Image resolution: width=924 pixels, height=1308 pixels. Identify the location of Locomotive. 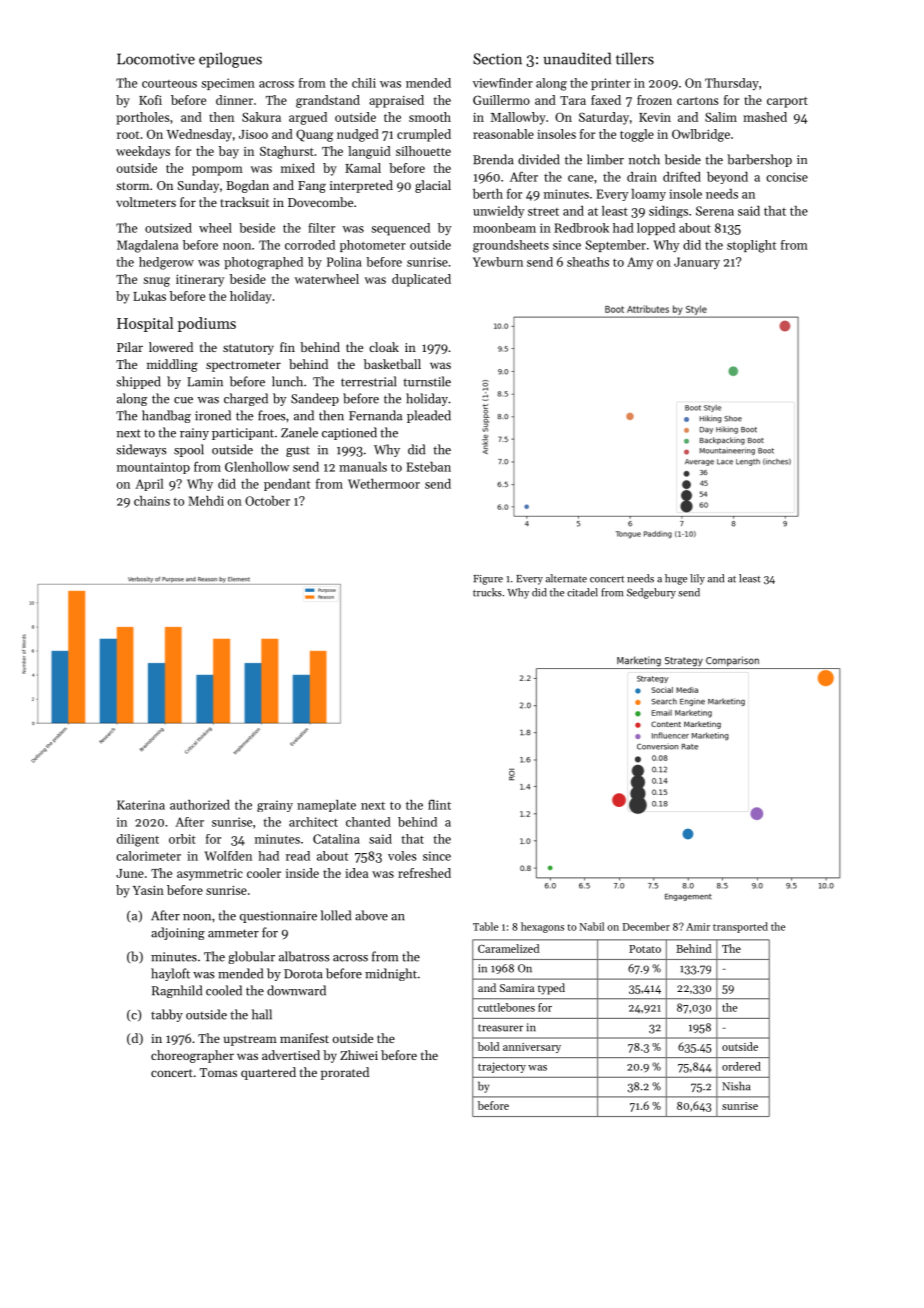
(156, 59).
